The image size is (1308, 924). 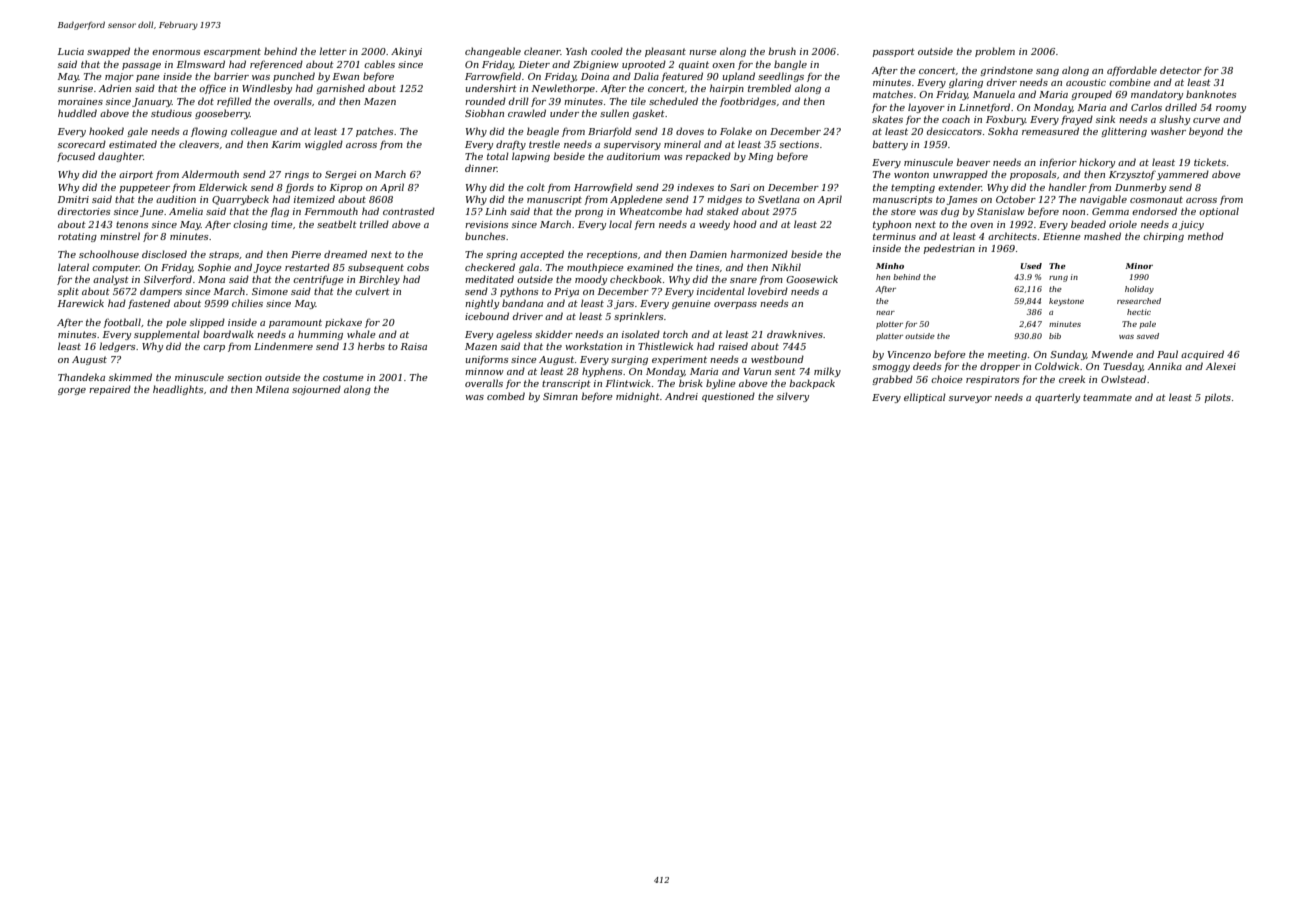 I want to click on silvery, so click(x=793, y=397).
